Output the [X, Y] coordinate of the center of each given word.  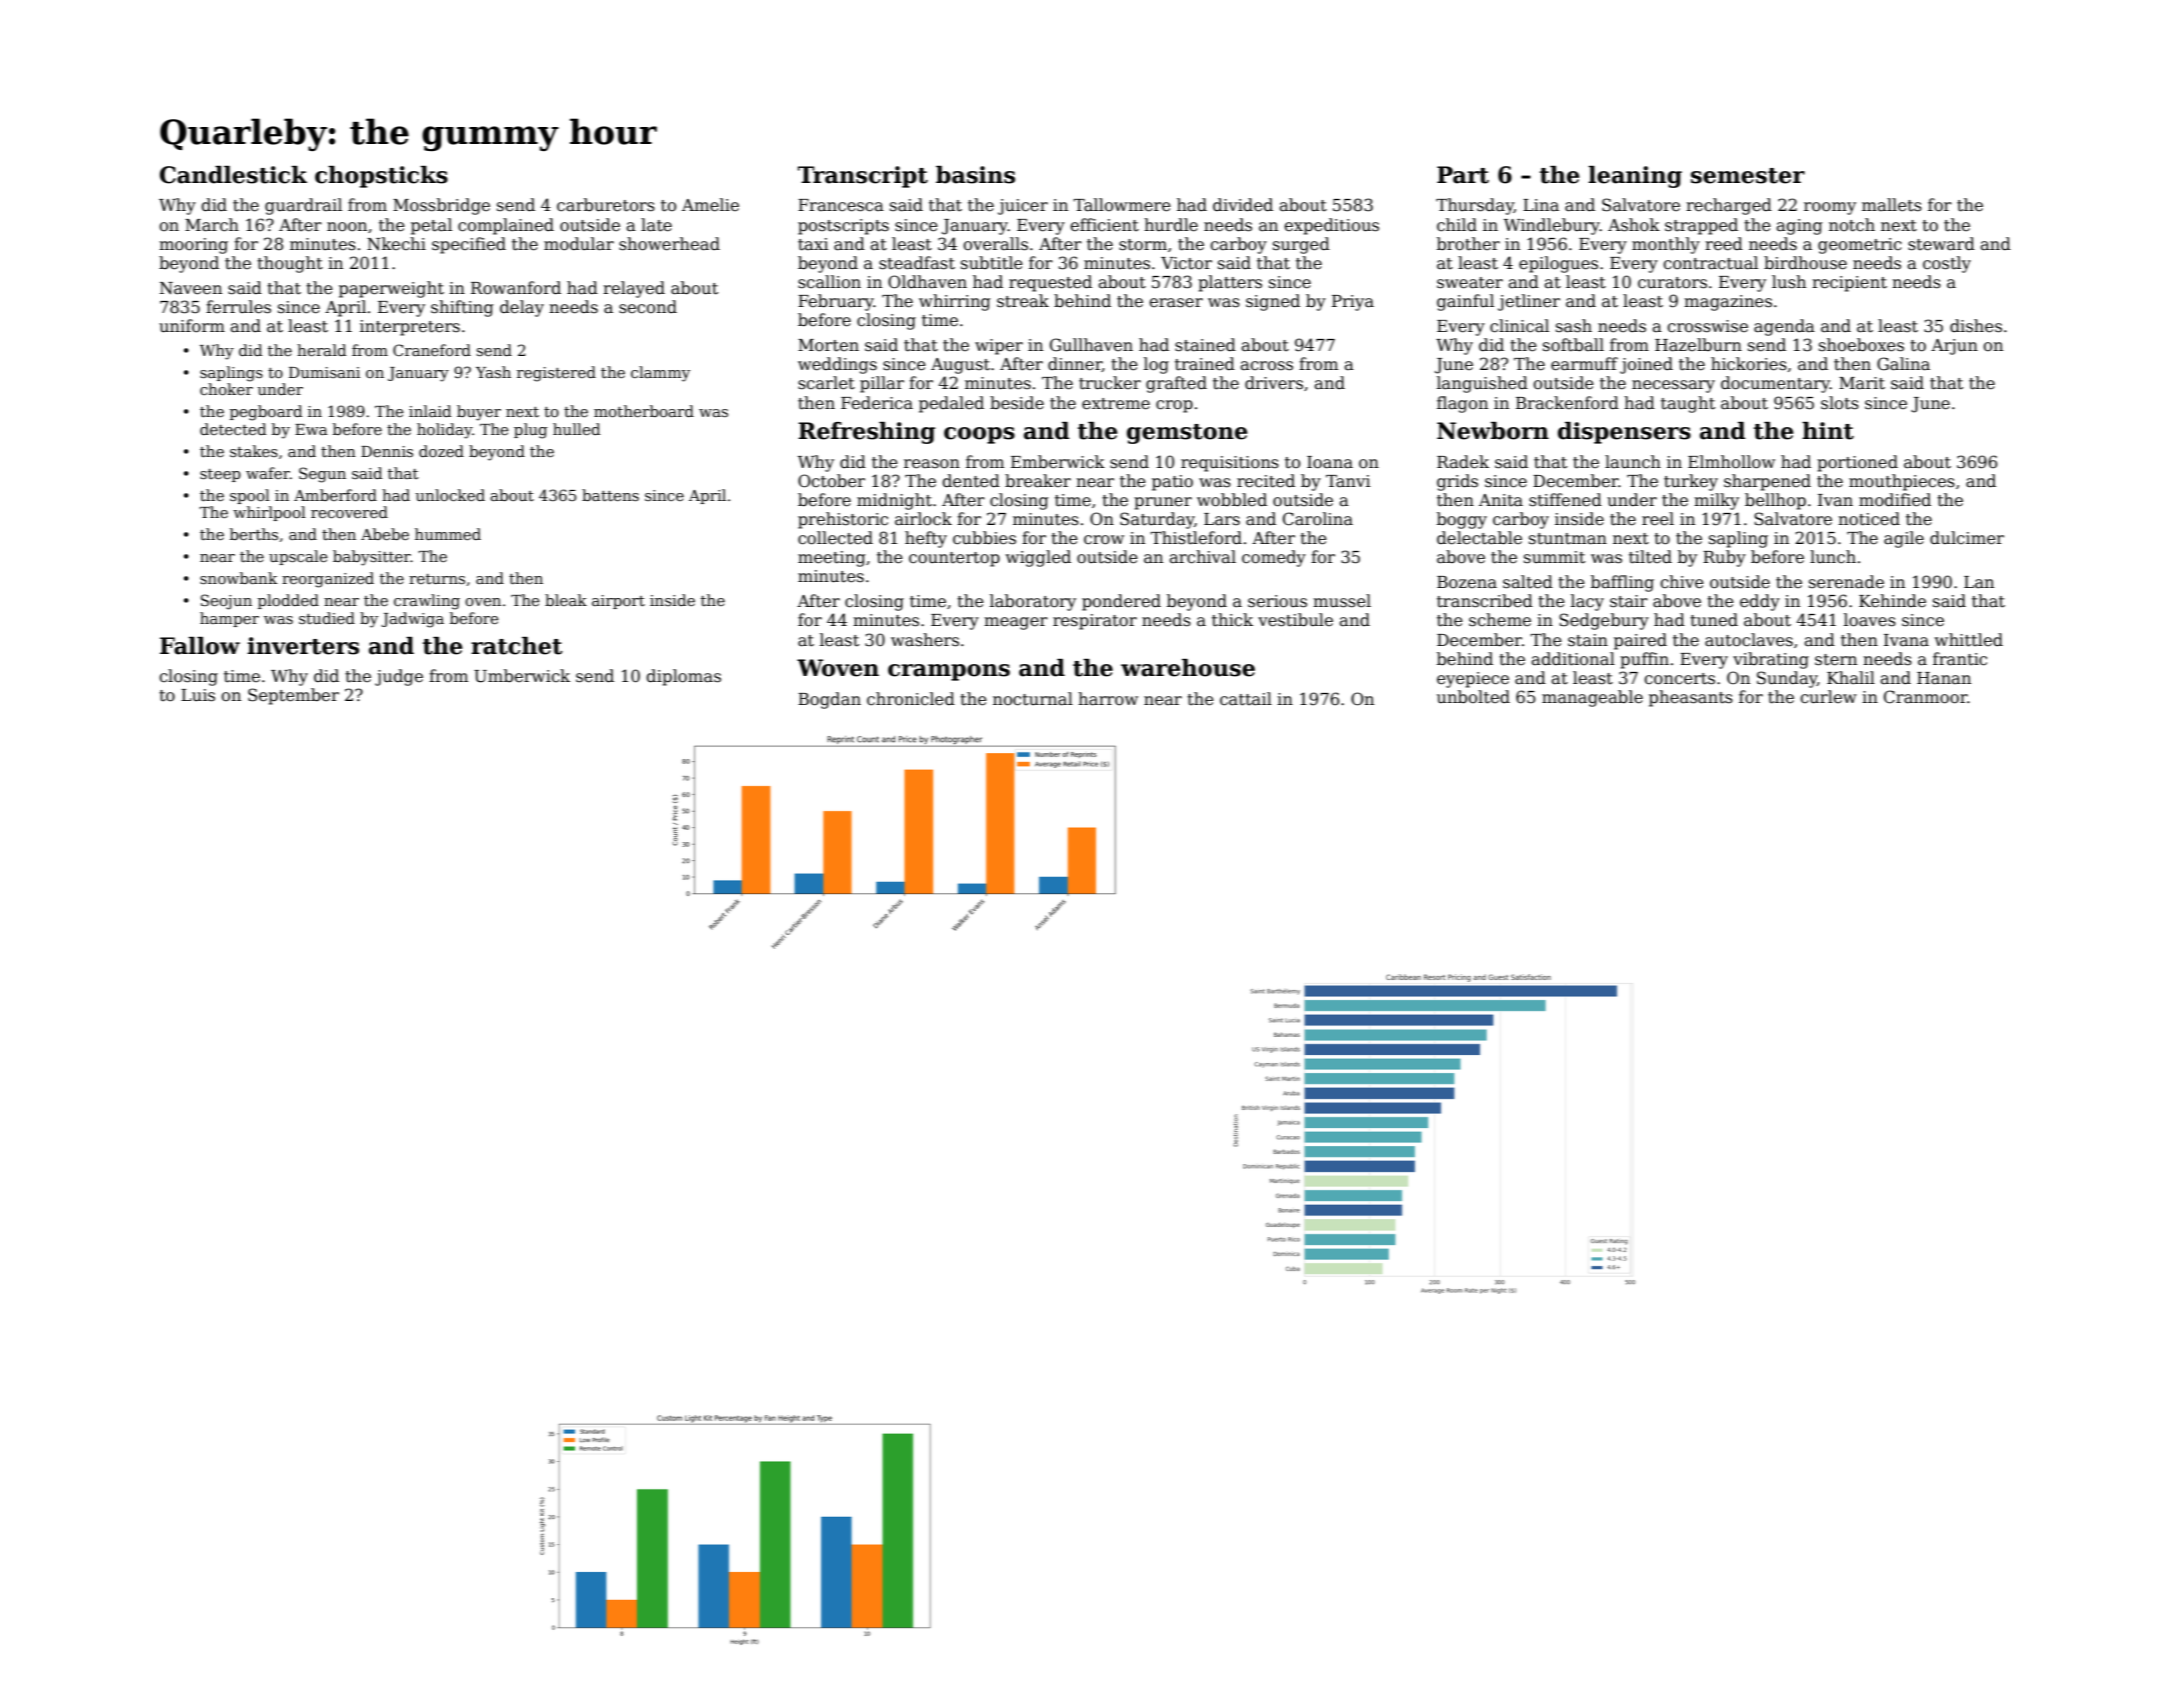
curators [1672, 283]
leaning [1635, 177]
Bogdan [829, 700]
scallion [829, 282]
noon [347, 227]
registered [556, 374]
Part [1463, 175]
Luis [198, 695]
